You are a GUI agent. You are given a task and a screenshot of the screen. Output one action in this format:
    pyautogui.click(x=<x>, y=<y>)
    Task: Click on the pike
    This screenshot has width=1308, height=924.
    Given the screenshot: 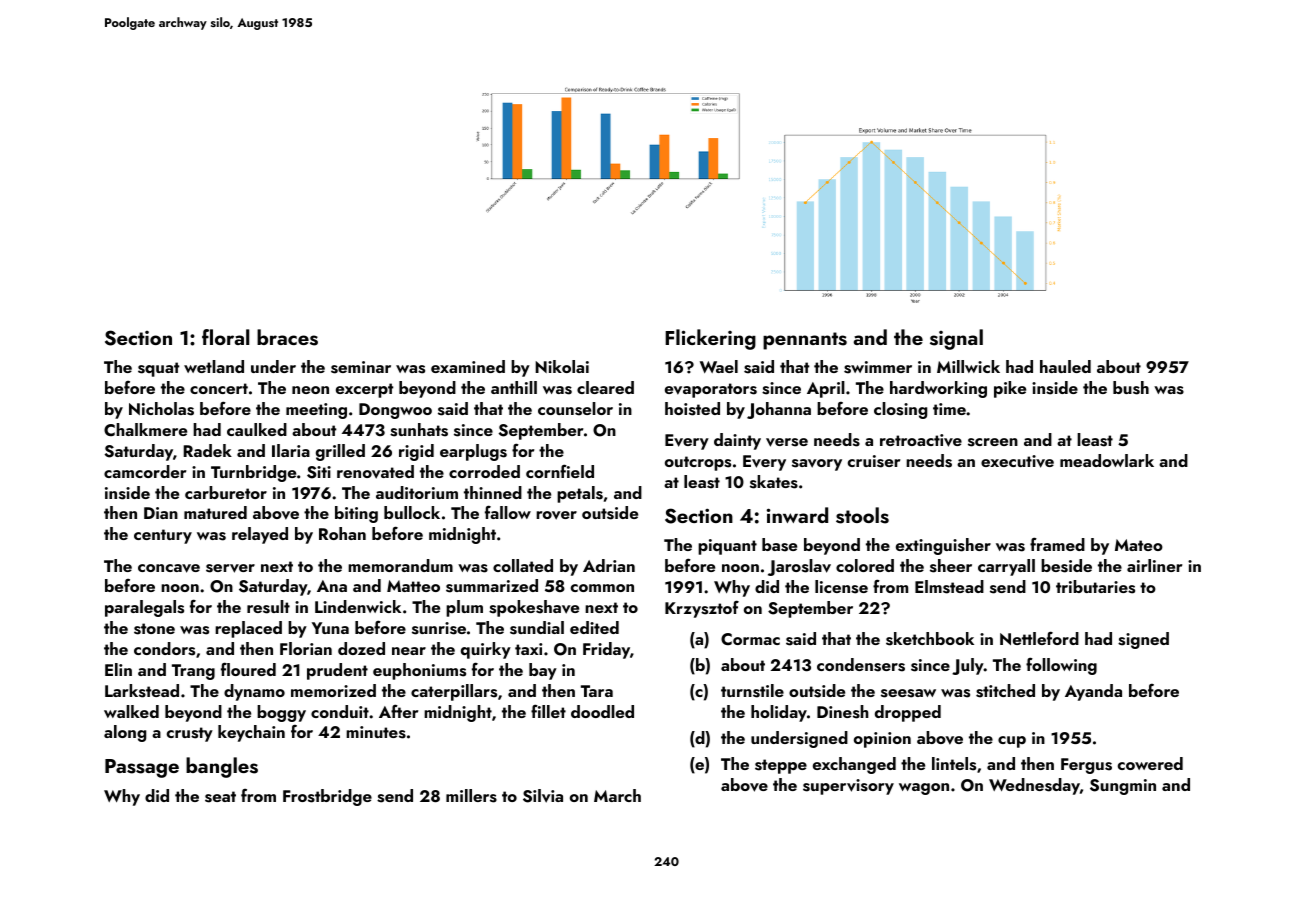 What is the action you would take?
    pyautogui.click(x=1010, y=389)
